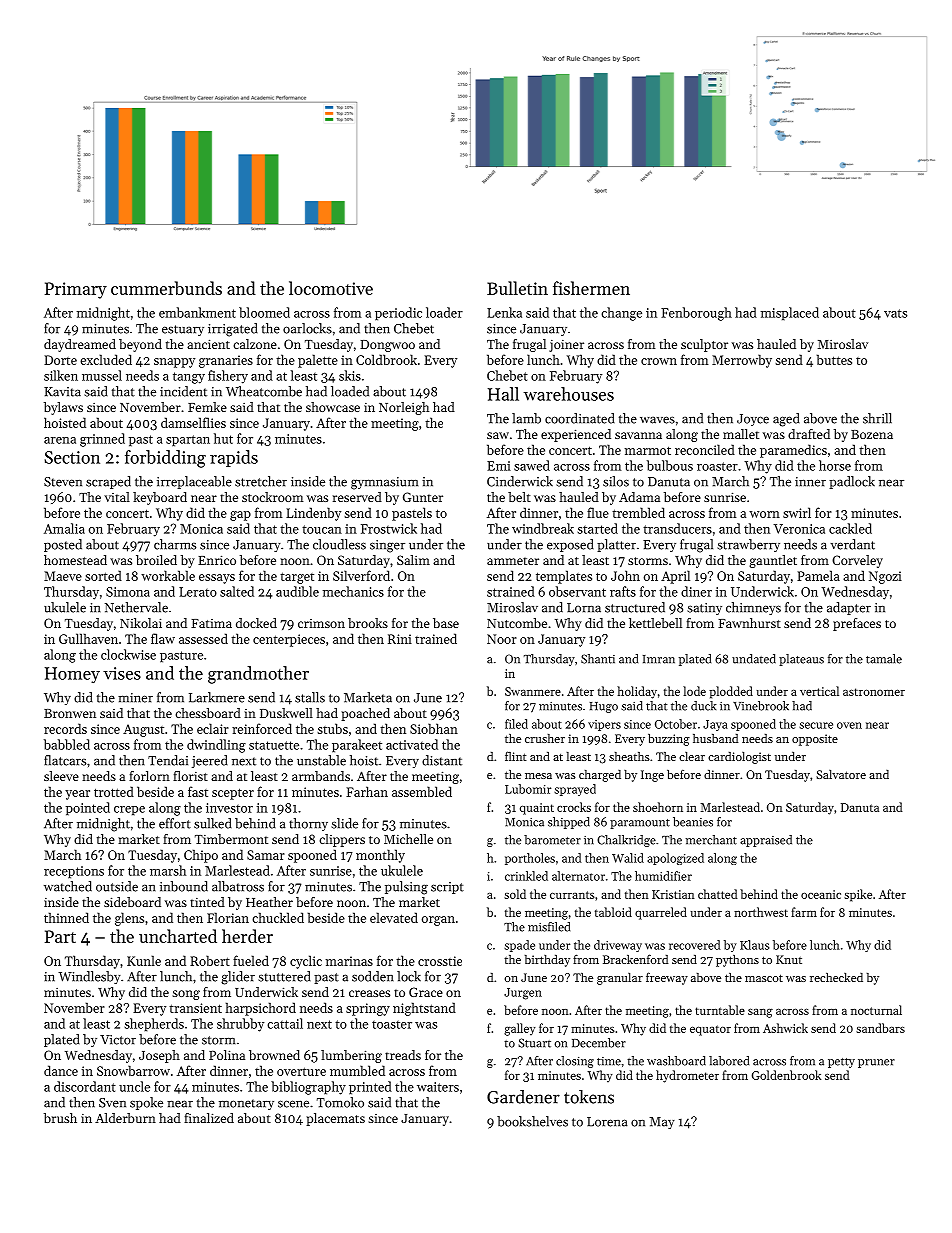 The image size is (952, 1233). What do you see at coordinates (88, 638) in the page?
I see `Gullhaven` at bounding box center [88, 638].
